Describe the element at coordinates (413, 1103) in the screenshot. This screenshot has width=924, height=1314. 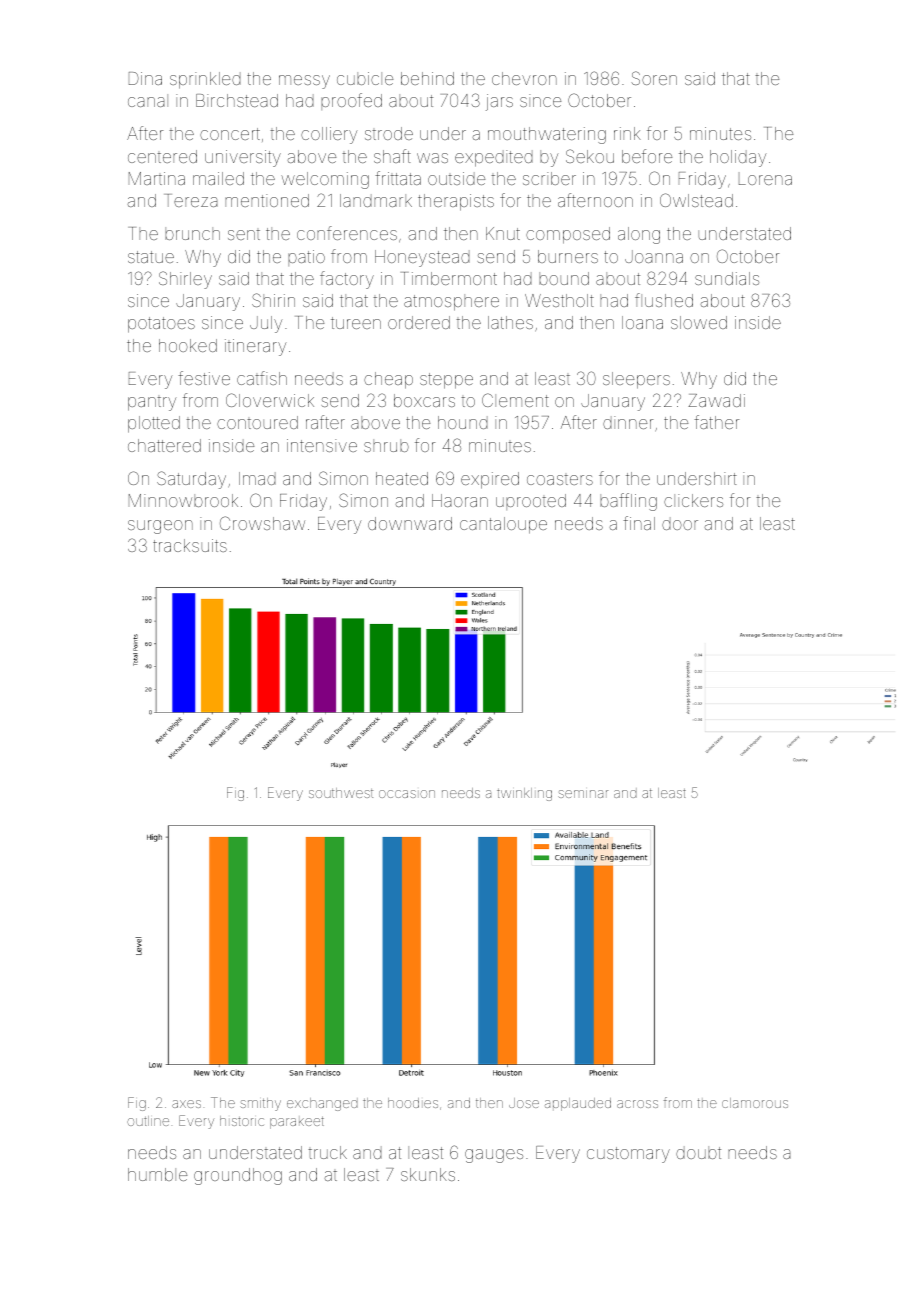
I see `hoodies` at that location.
